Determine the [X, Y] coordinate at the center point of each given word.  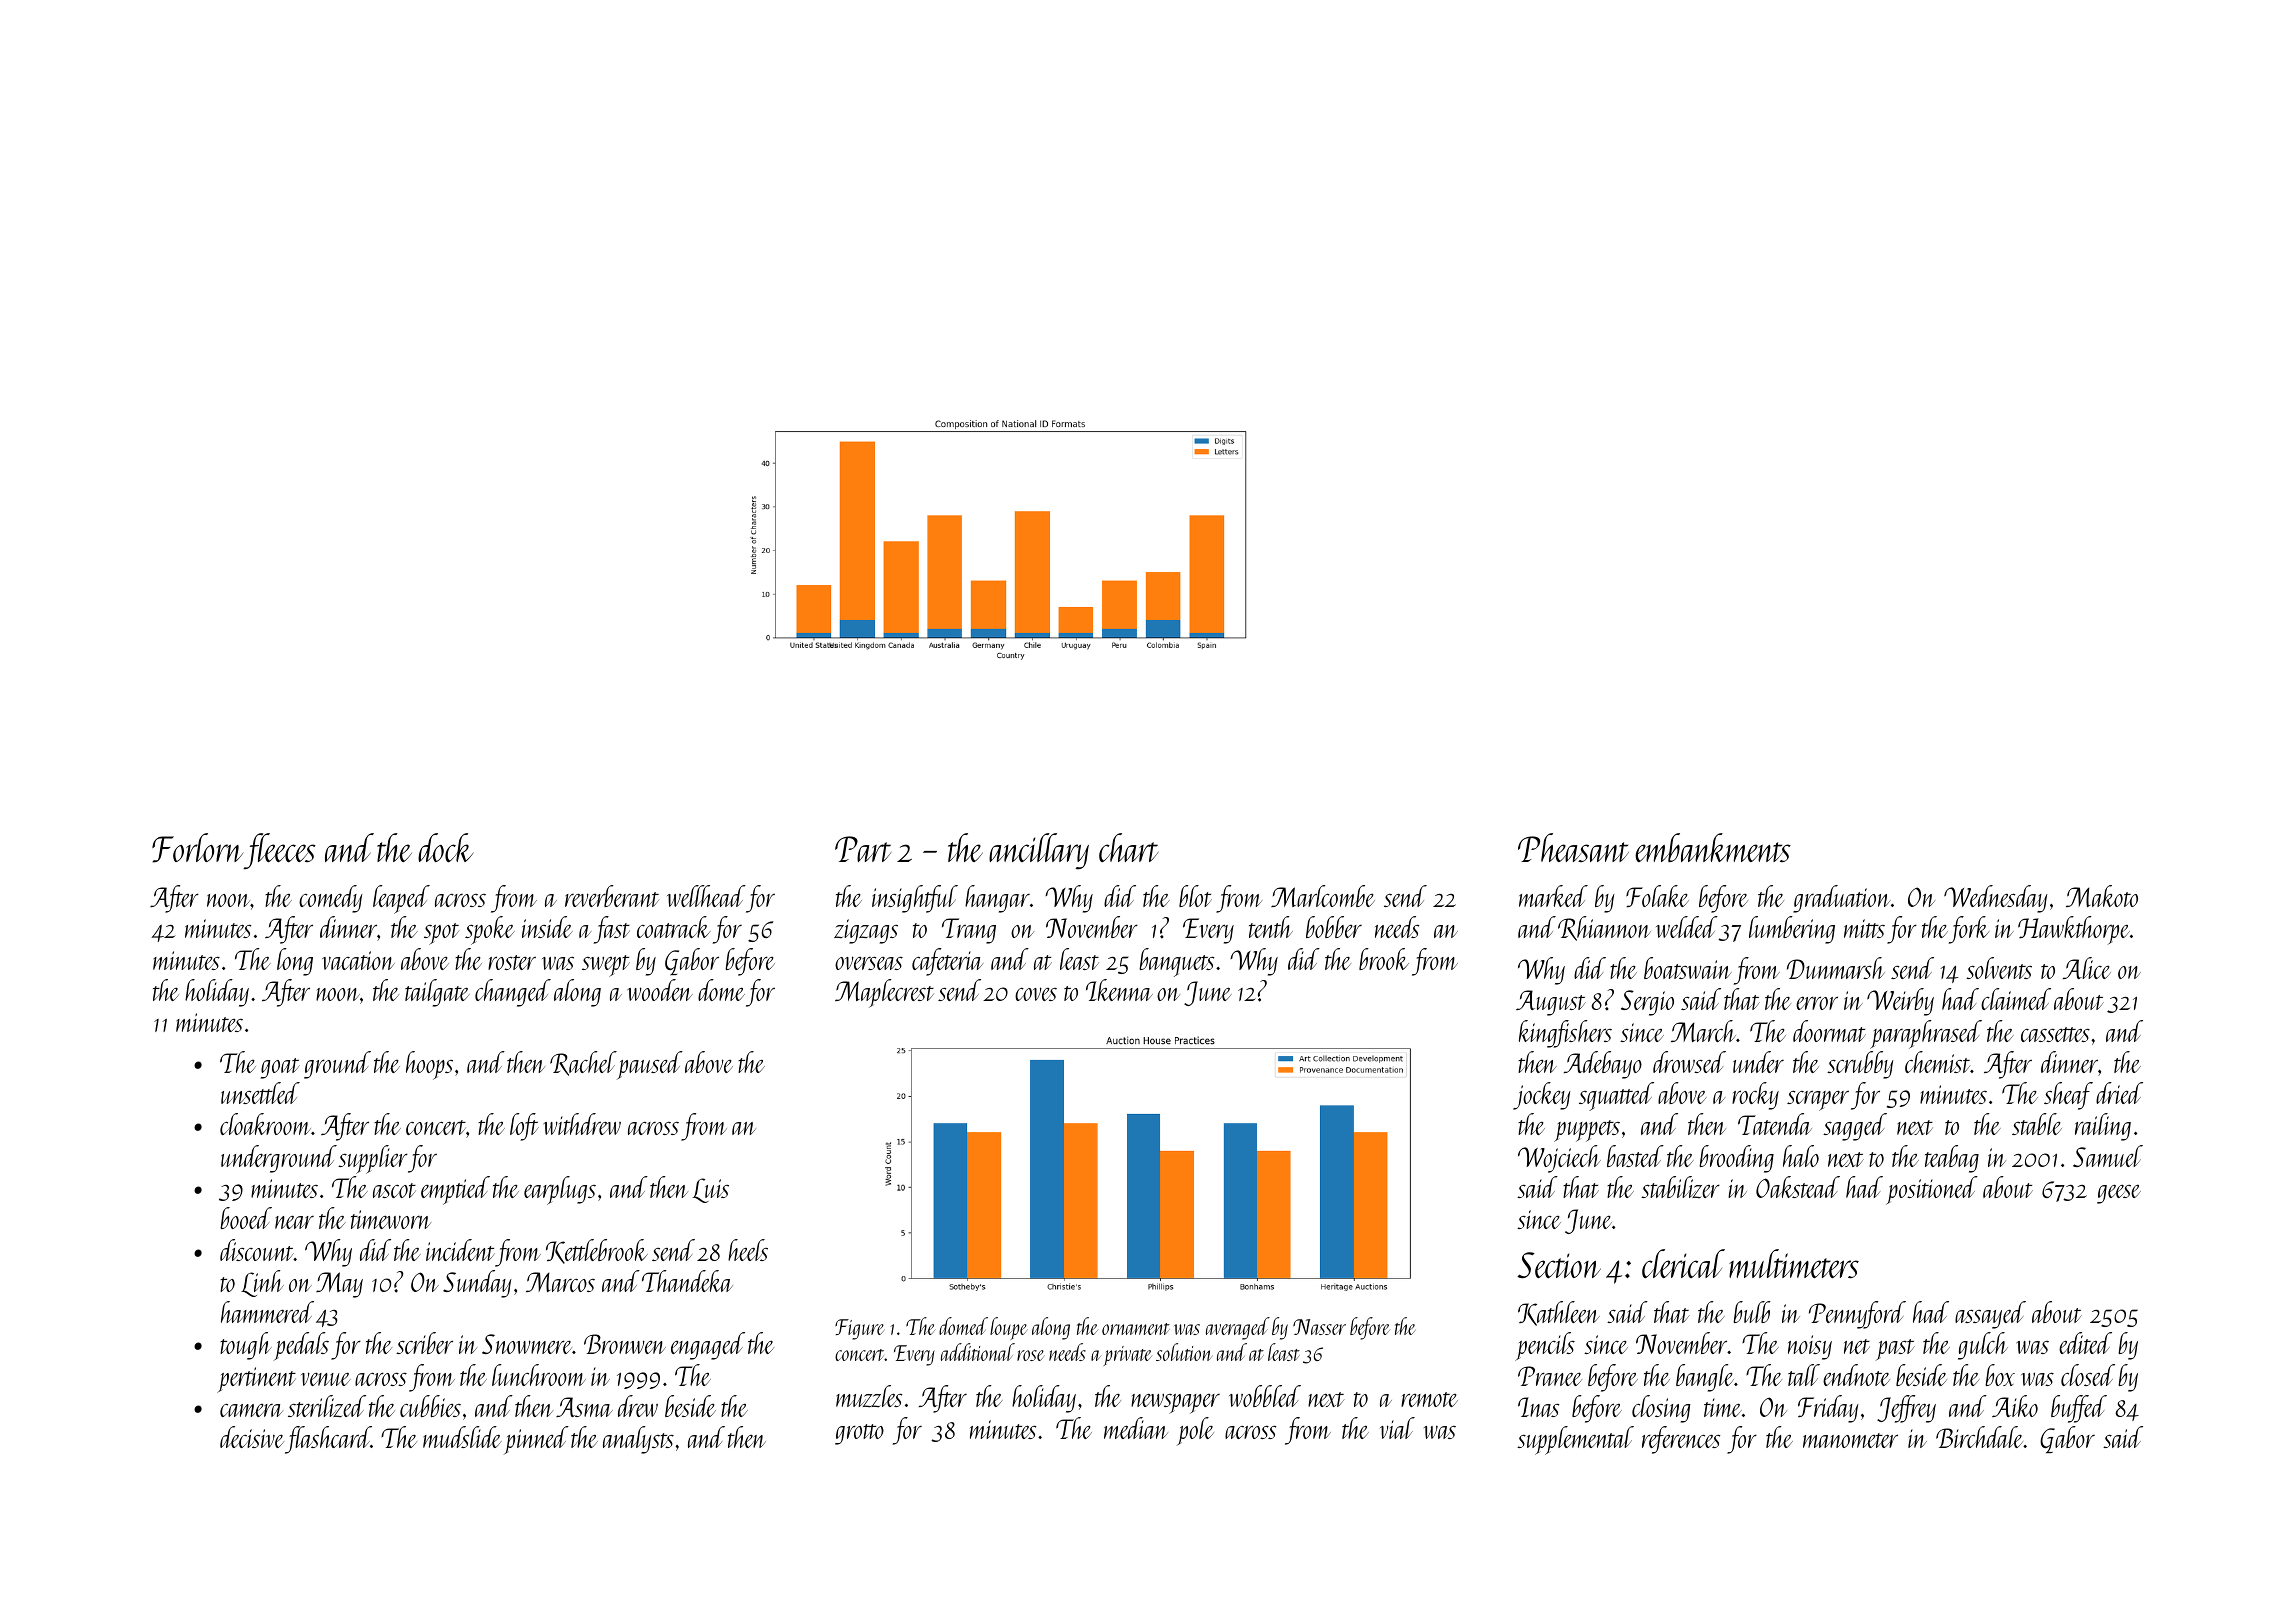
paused [650, 1065]
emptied [455, 1190]
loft [524, 1127]
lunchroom [539, 1375]
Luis [710, 1190]
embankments [1713, 847]
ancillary [1039, 851]
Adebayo [1603, 1065]
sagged [1855, 1127]
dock [446, 848]
